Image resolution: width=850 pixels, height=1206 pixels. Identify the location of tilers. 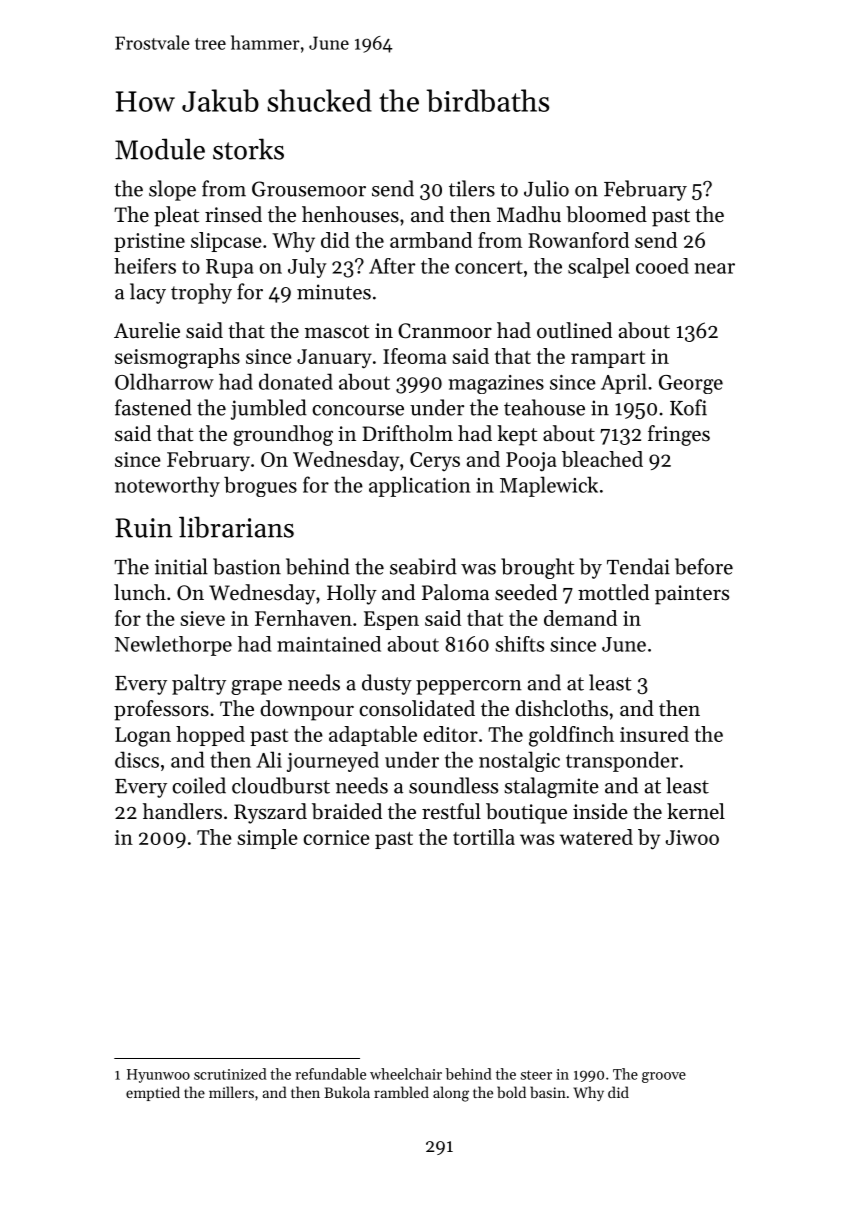
(472, 188).
